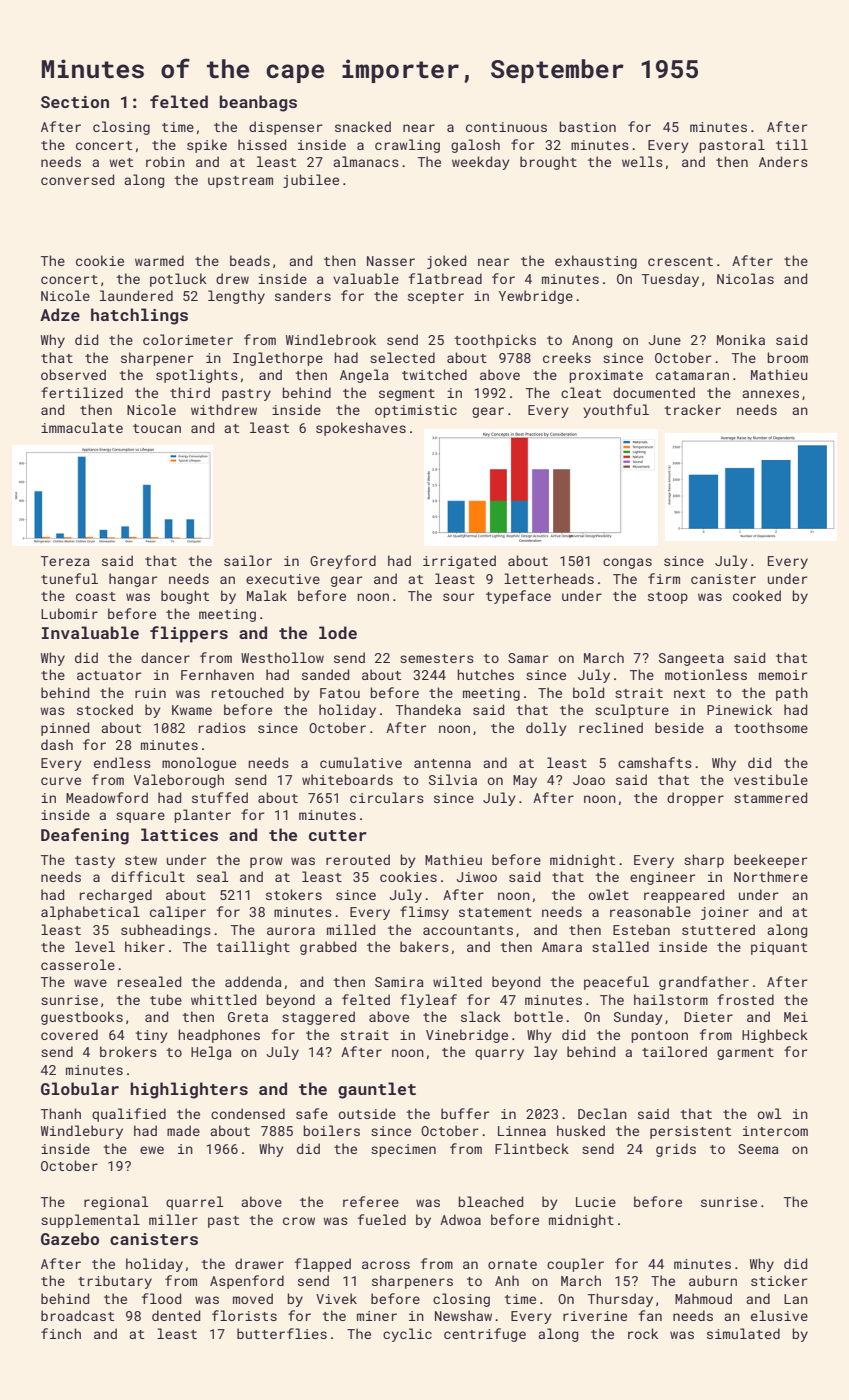  I want to click on piquant, so click(779, 948).
